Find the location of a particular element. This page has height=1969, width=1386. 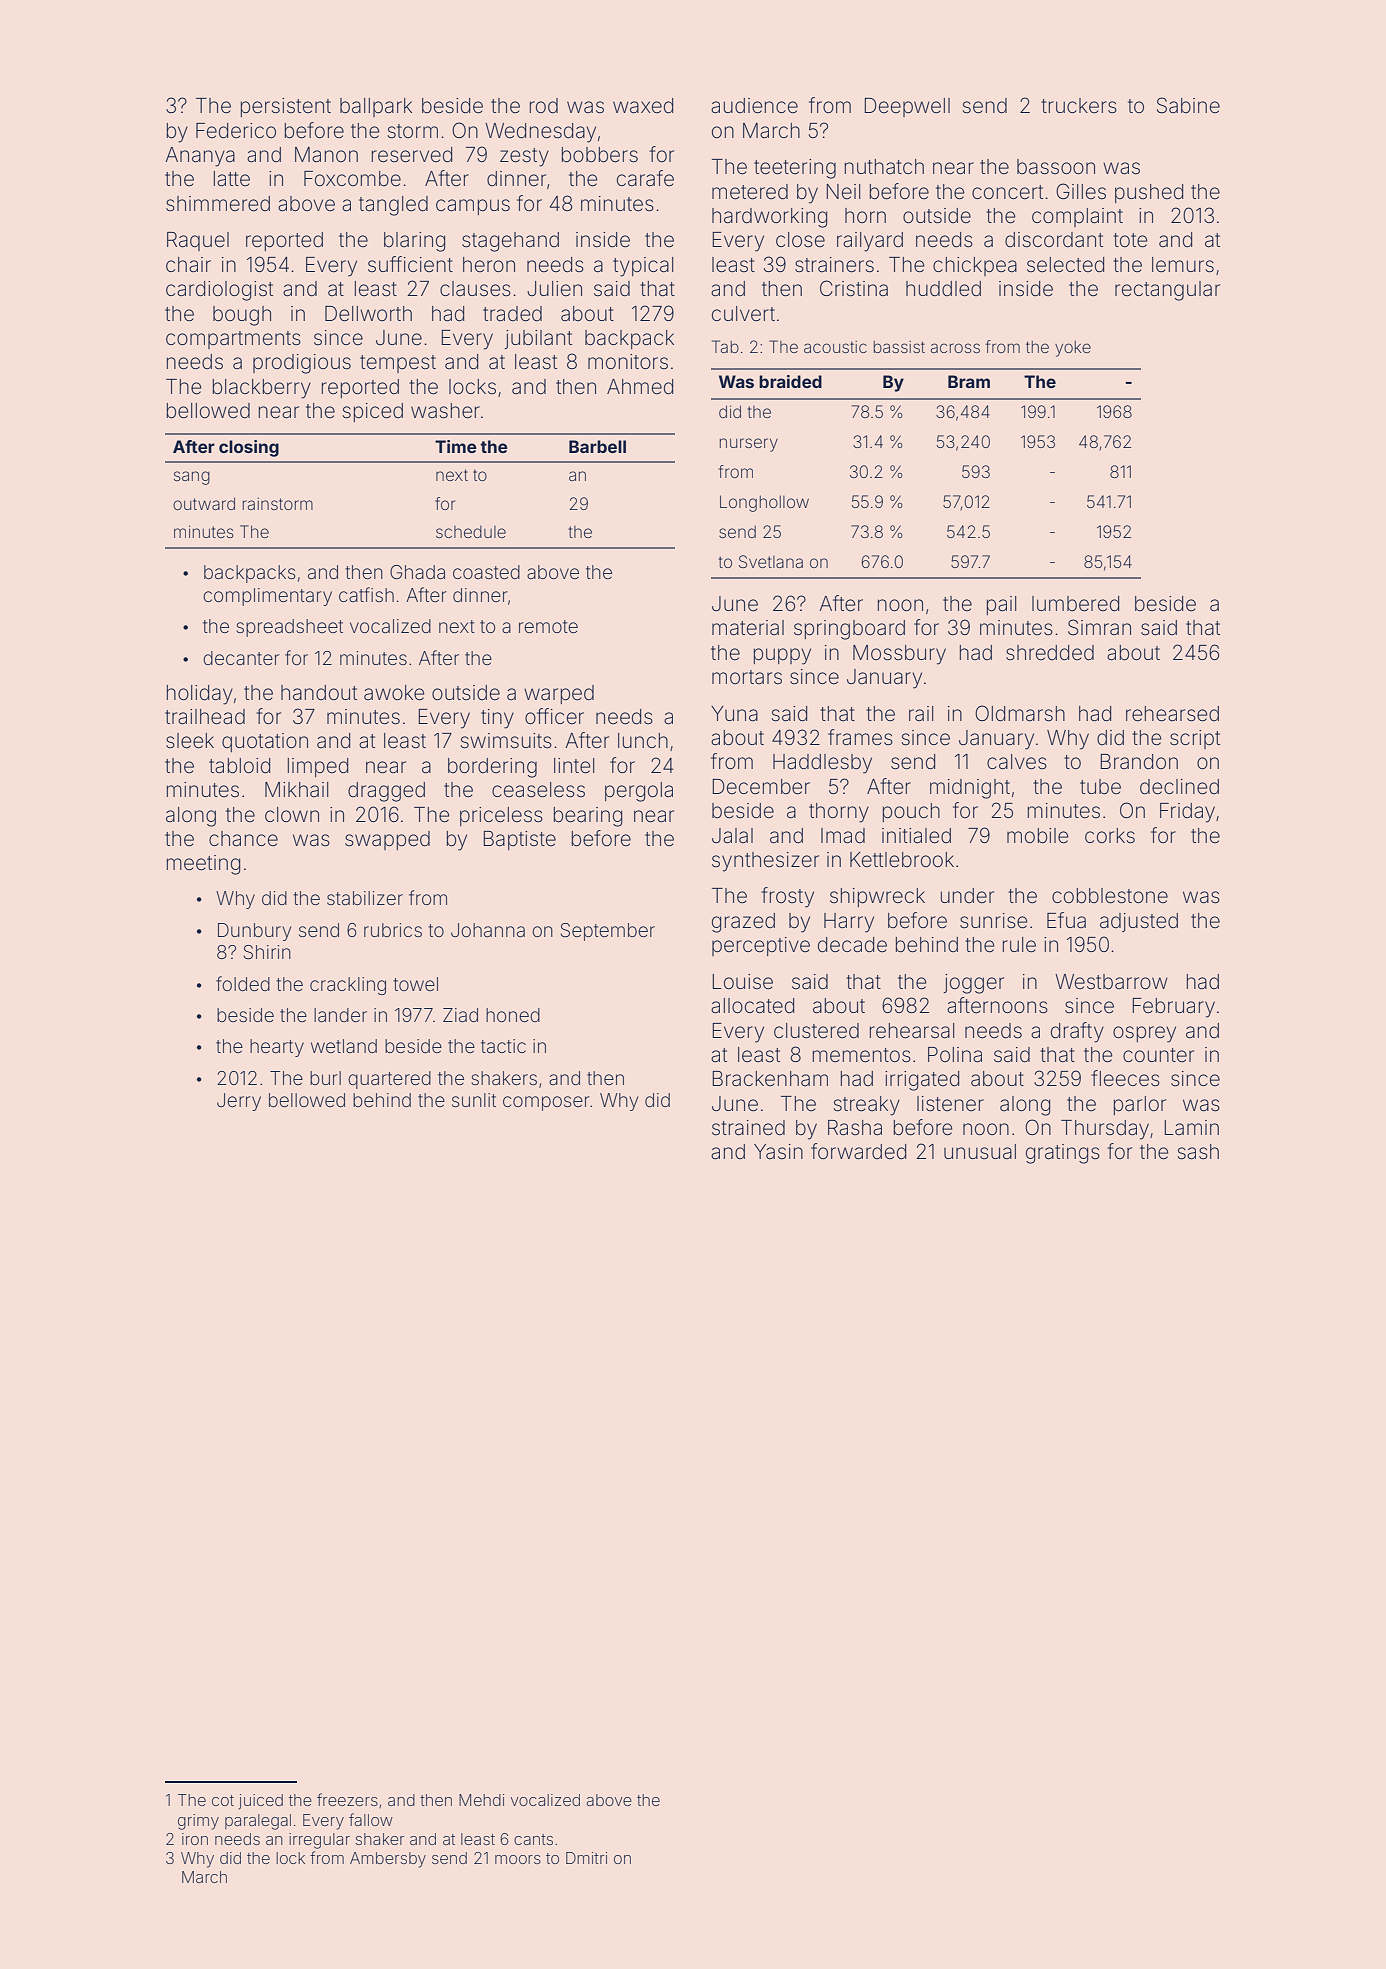

truckers is located at coordinates (1079, 106).
